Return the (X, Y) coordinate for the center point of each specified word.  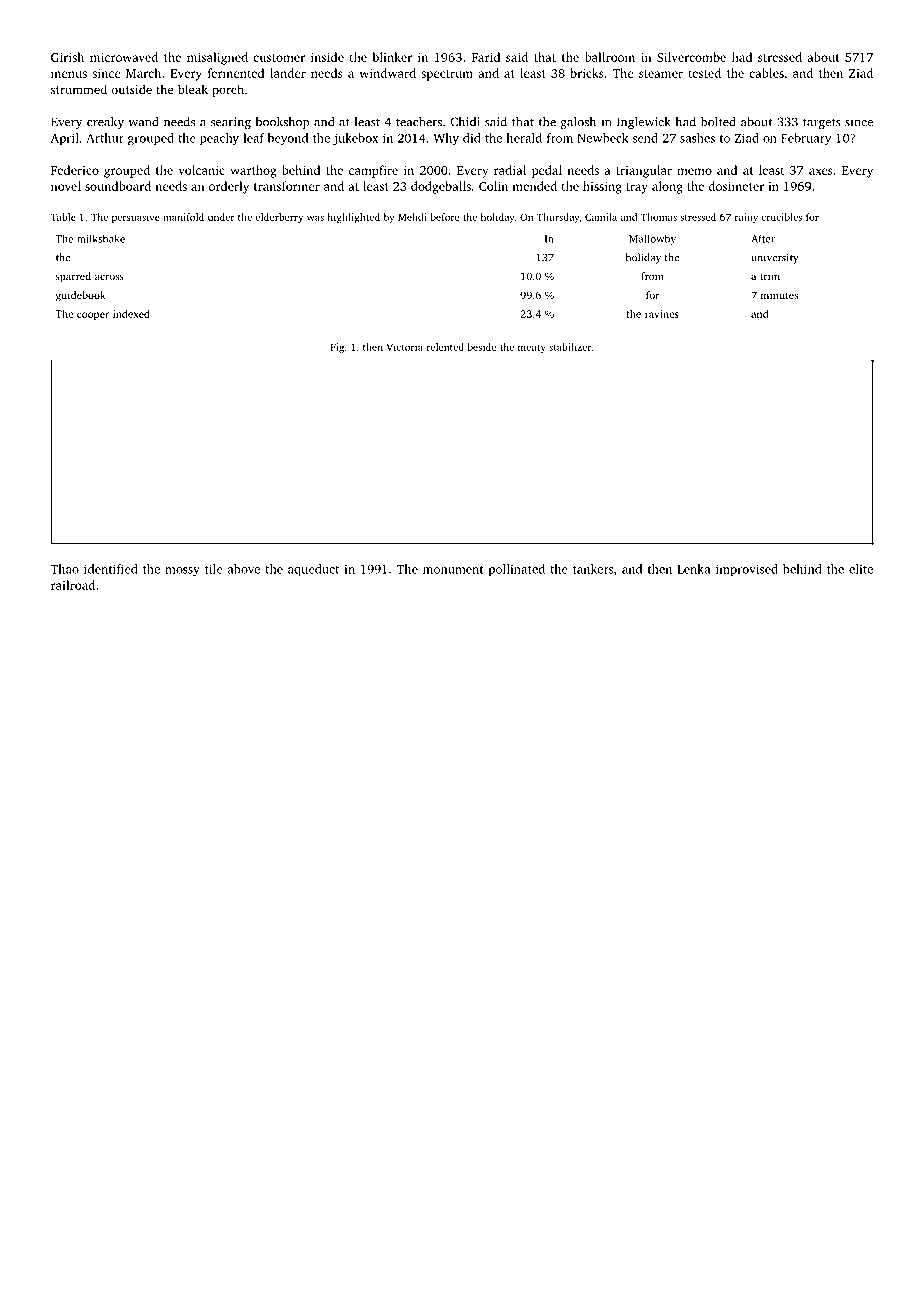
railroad (73, 585)
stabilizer (570, 347)
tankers (593, 569)
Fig (337, 348)
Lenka (694, 569)
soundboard (118, 186)
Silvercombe (691, 57)
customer (279, 58)
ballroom (610, 57)
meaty (532, 348)
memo (694, 171)
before (444, 217)
